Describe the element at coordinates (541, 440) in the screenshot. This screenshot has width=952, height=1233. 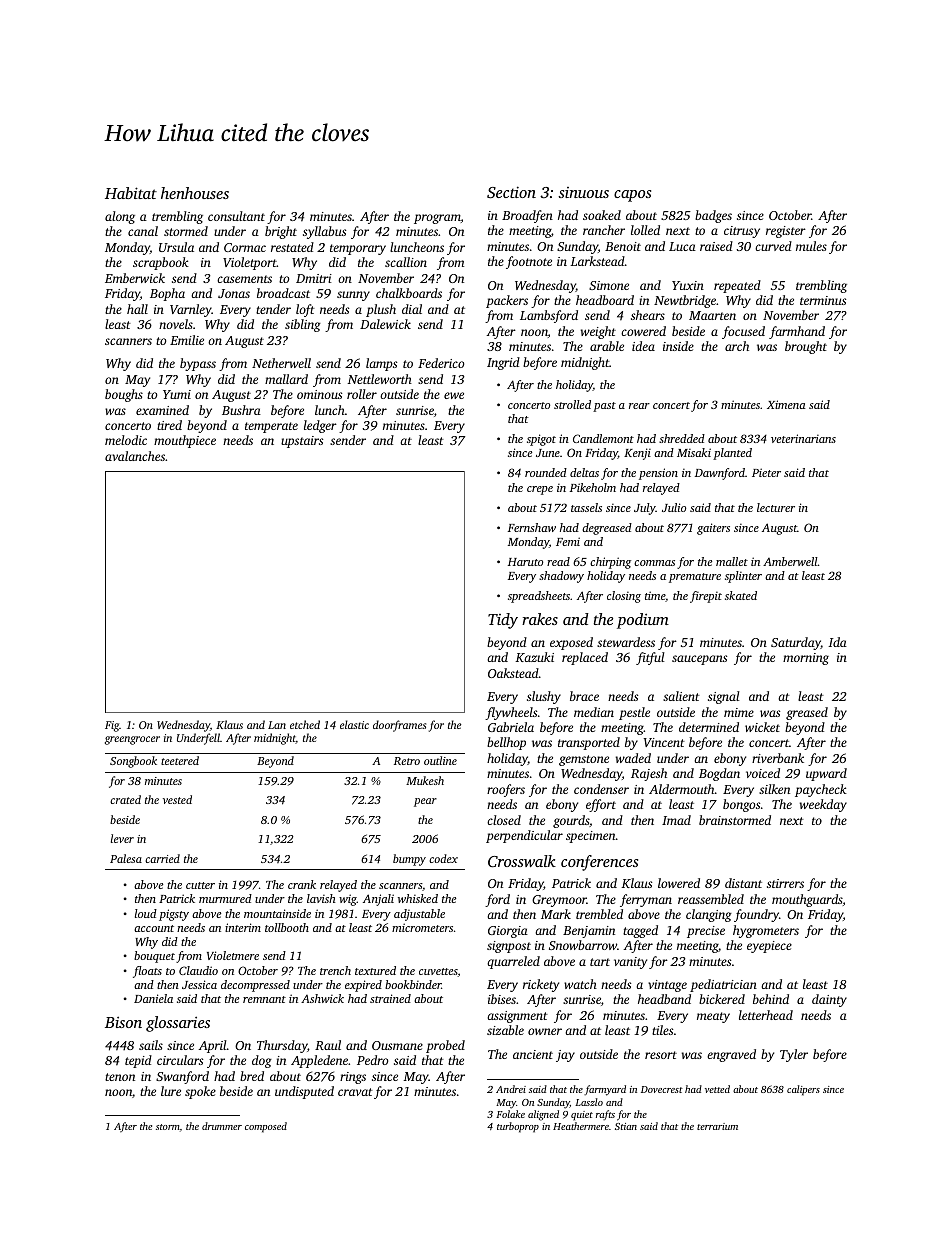
I see `spigot` at that location.
